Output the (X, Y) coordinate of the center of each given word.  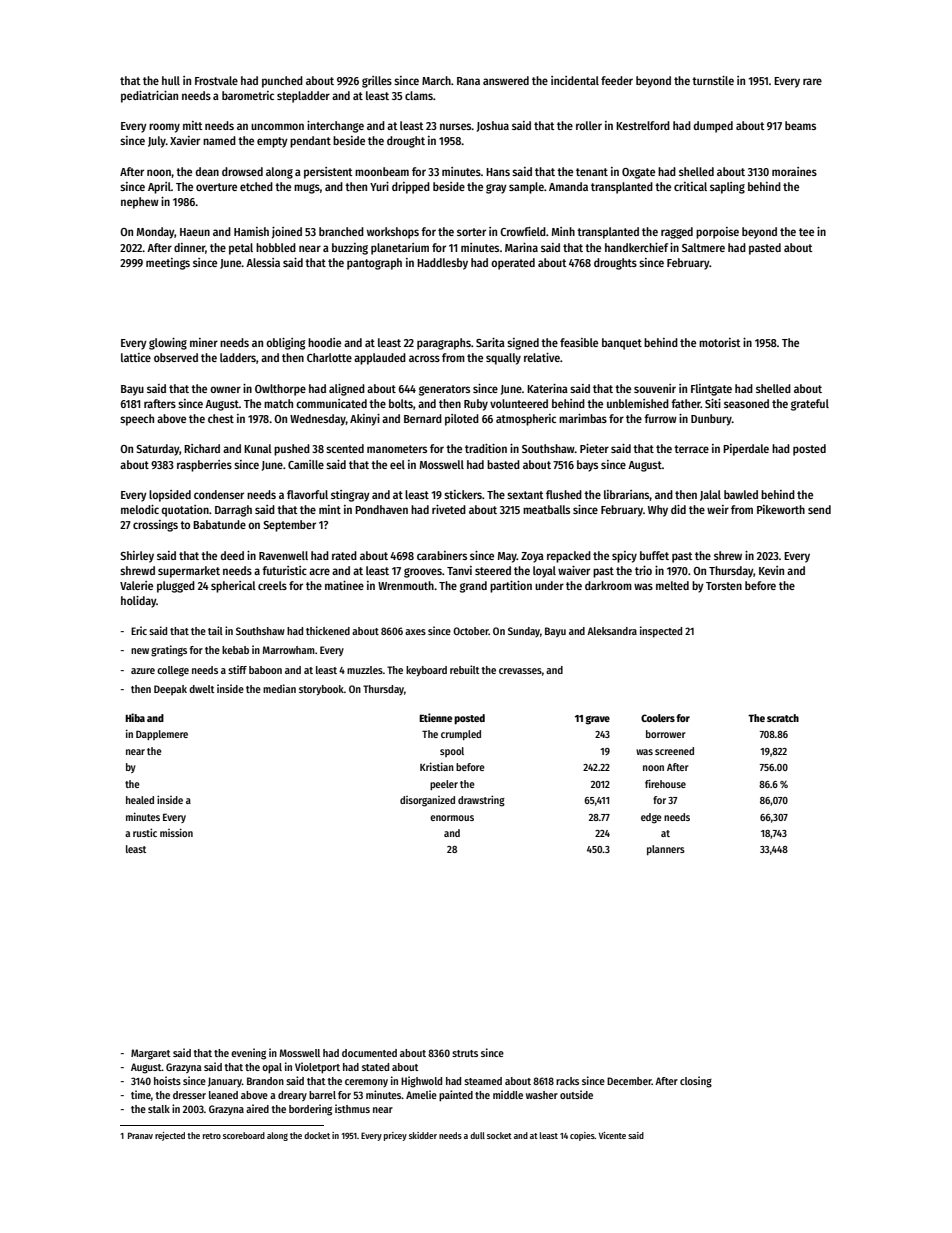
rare (812, 81)
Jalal (710, 495)
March (436, 80)
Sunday (524, 632)
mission (176, 832)
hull (171, 80)
